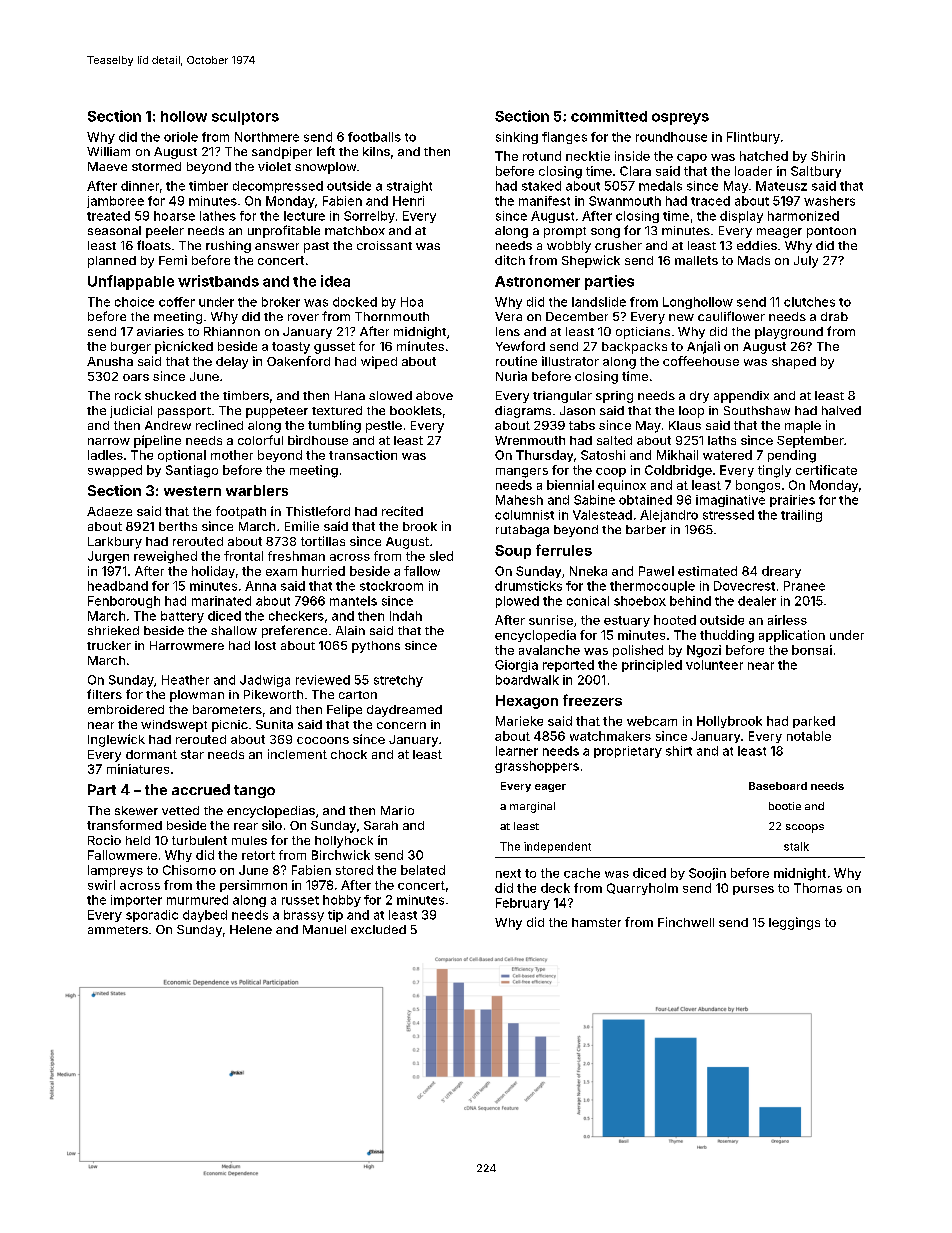 The image size is (952, 1233). Describe the element at coordinates (118, 930) in the image. I see `ammeters` at that location.
